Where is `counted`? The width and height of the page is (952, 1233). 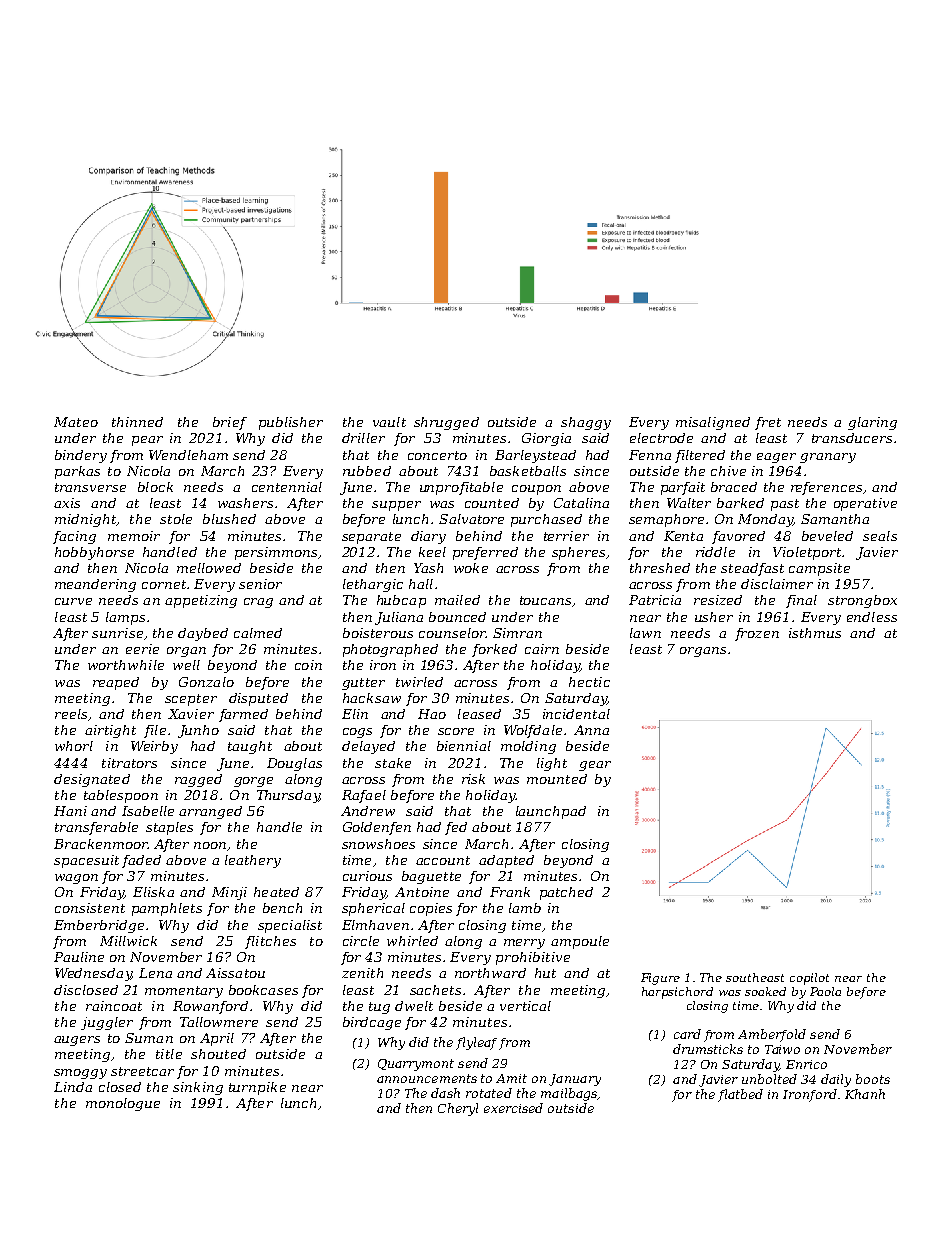 counted is located at coordinates (492, 503).
